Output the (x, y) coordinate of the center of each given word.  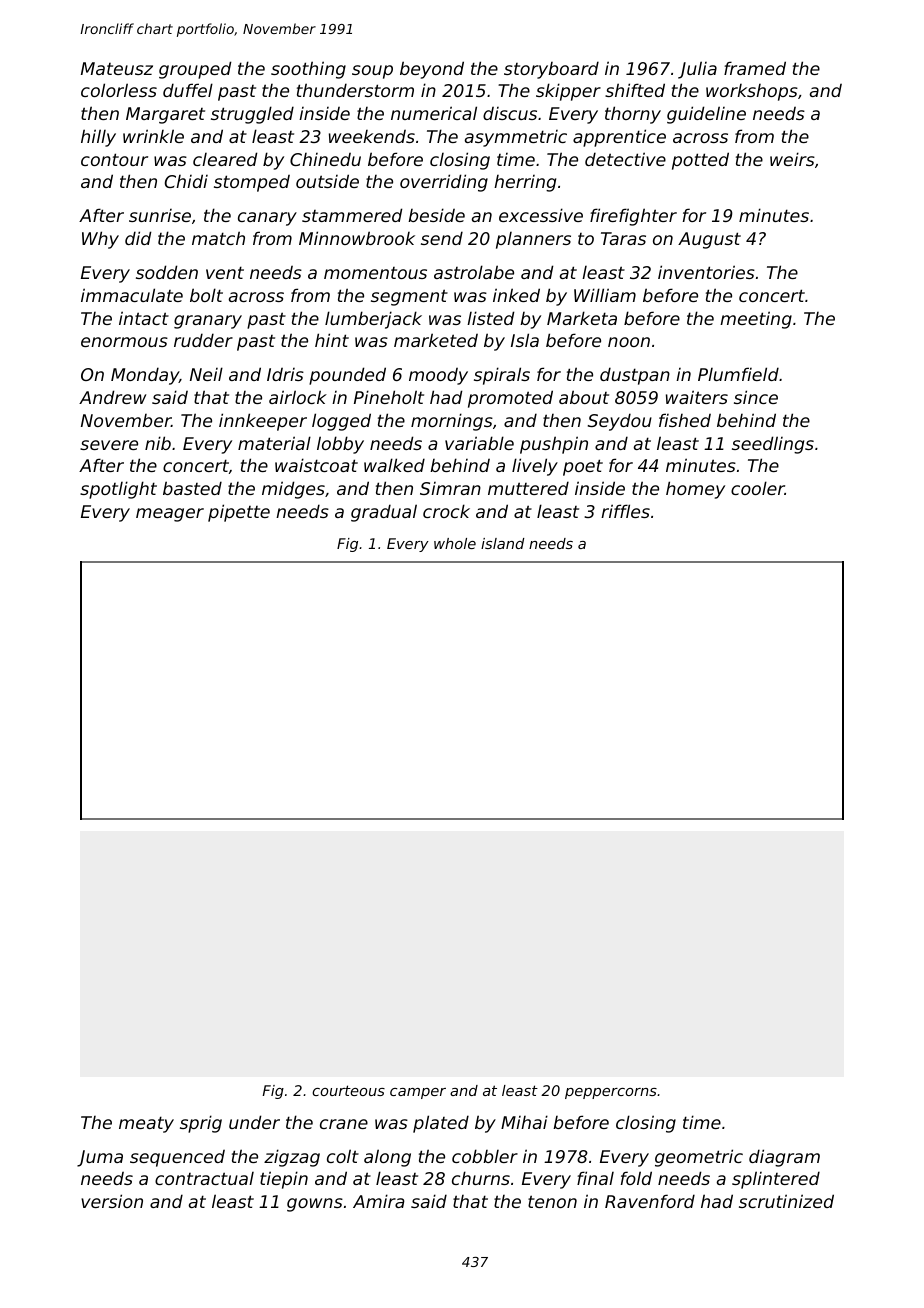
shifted (635, 90)
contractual (204, 1178)
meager (170, 515)
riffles (625, 511)
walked (394, 465)
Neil (206, 374)
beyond (432, 70)
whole (455, 543)
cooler (758, 488)
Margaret (165, 115)
